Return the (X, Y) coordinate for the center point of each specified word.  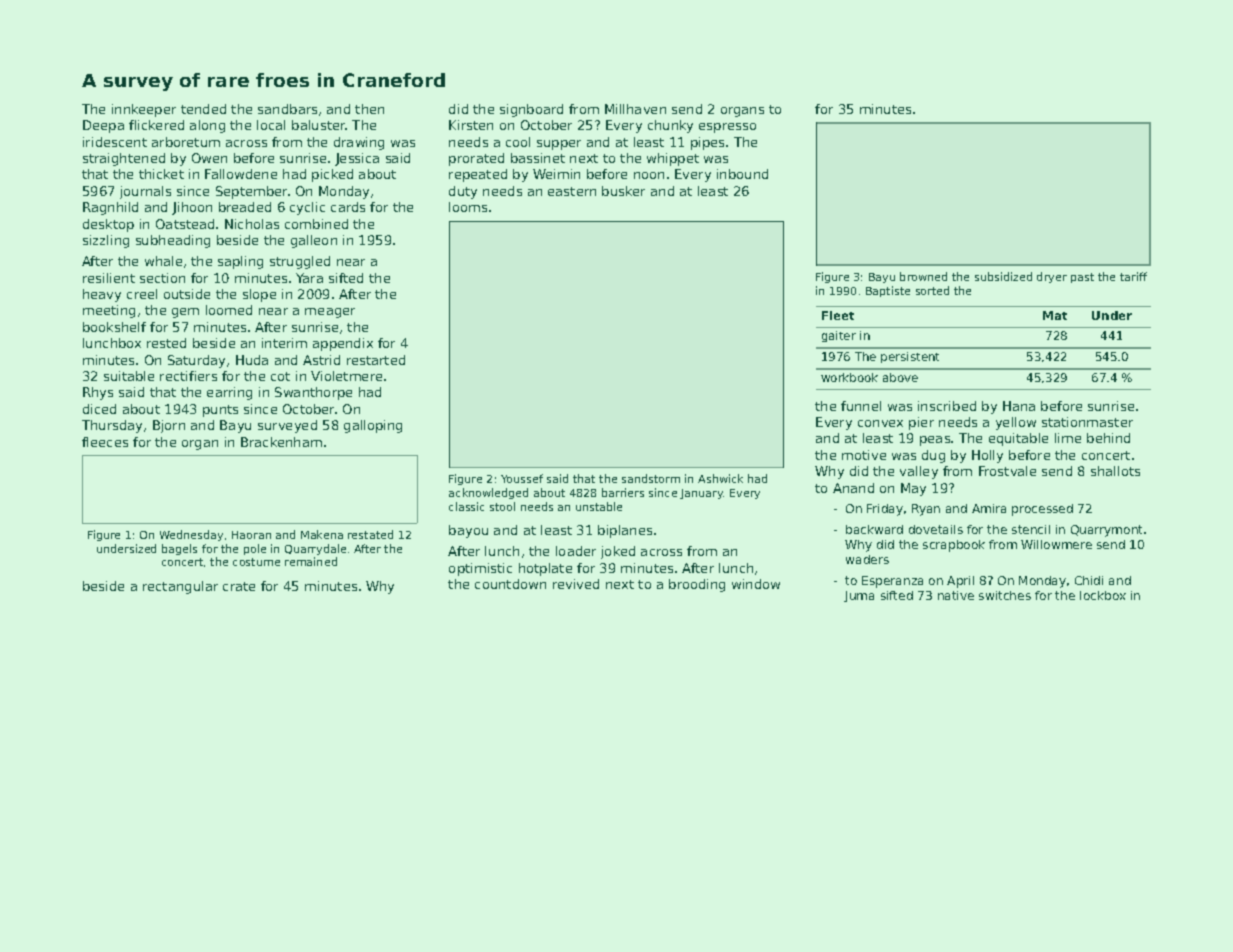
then (369, 109)
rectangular (180, 587)
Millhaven (635, 109)
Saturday (196, 361)
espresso (727, 128)
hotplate (545, 569)
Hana (1019, 406)
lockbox (1103, 595)
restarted (376, 360)
